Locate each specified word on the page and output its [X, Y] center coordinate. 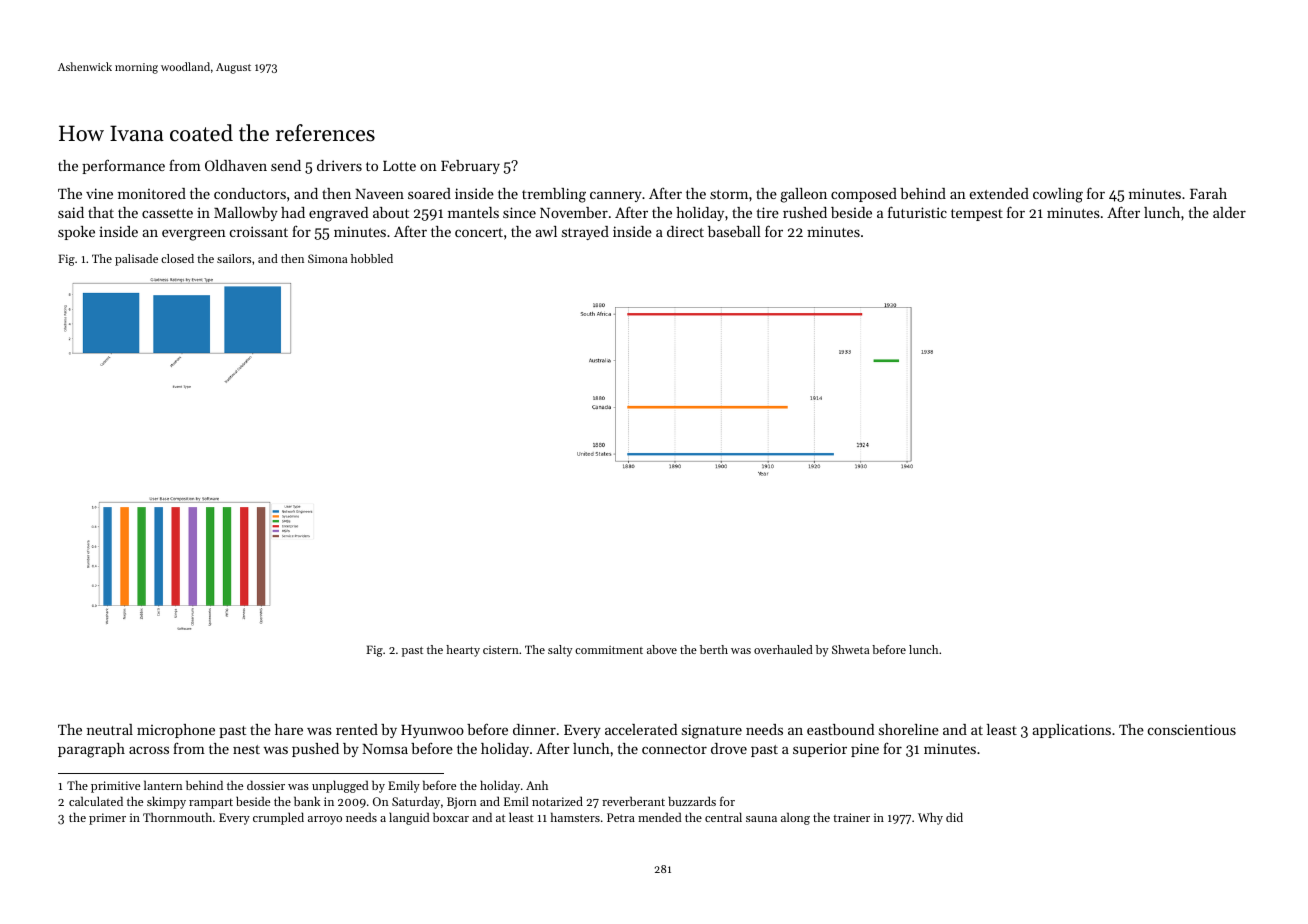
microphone [176, 731]
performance [123, 166]
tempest [977, 215]
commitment [609, 650]
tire [768, 212]
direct [685, 231]
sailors [234, 258]
